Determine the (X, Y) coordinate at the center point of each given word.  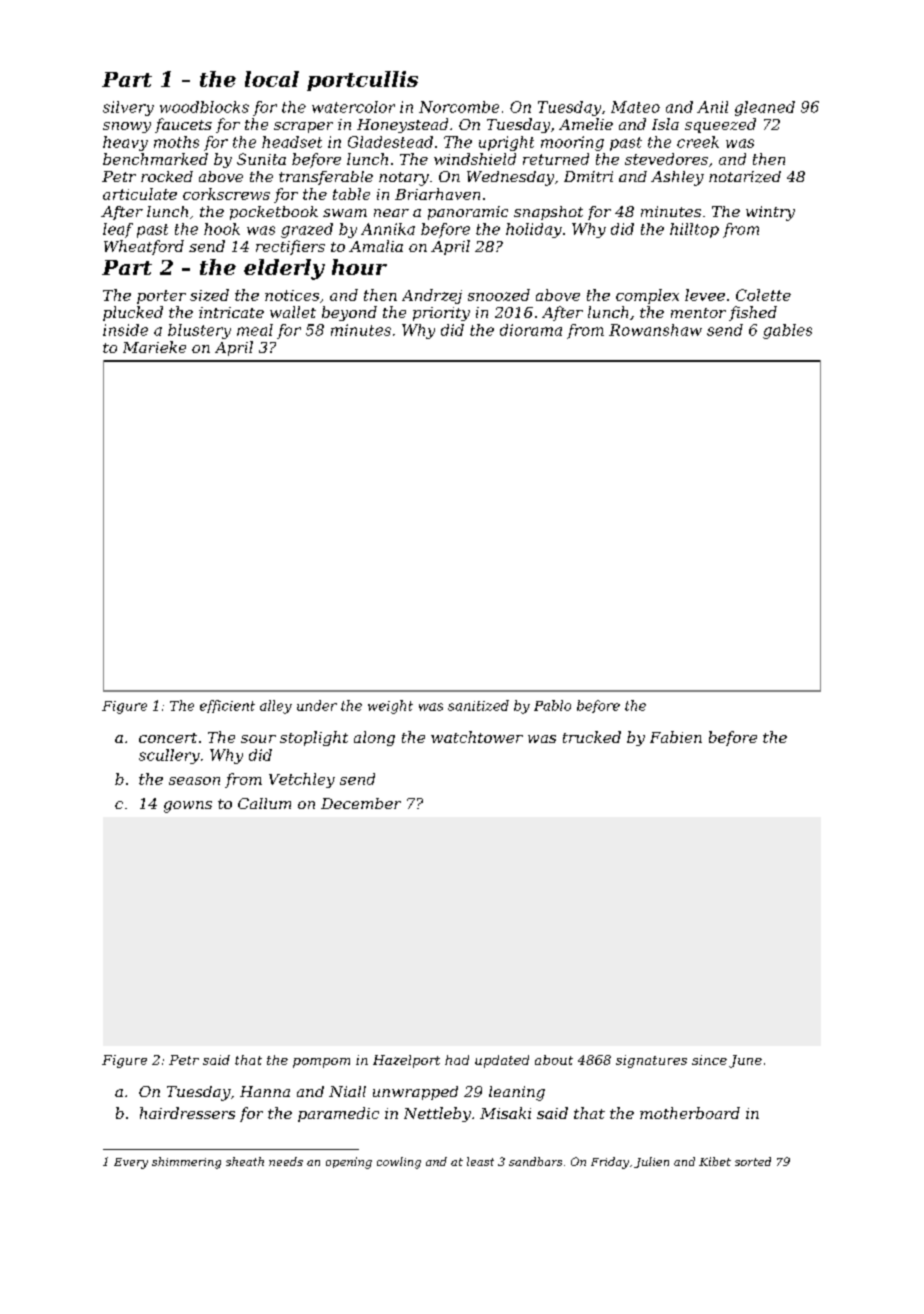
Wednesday (510, 178)
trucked (592, 737)
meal (255, 330)
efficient (227, 706)
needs (286, 1161)
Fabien (676, 737)
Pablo (552, 705)
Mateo (635, 107)
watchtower (477, 737)
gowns (188, 807)
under (317, 705)
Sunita (261, 159)
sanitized (478, 705)
